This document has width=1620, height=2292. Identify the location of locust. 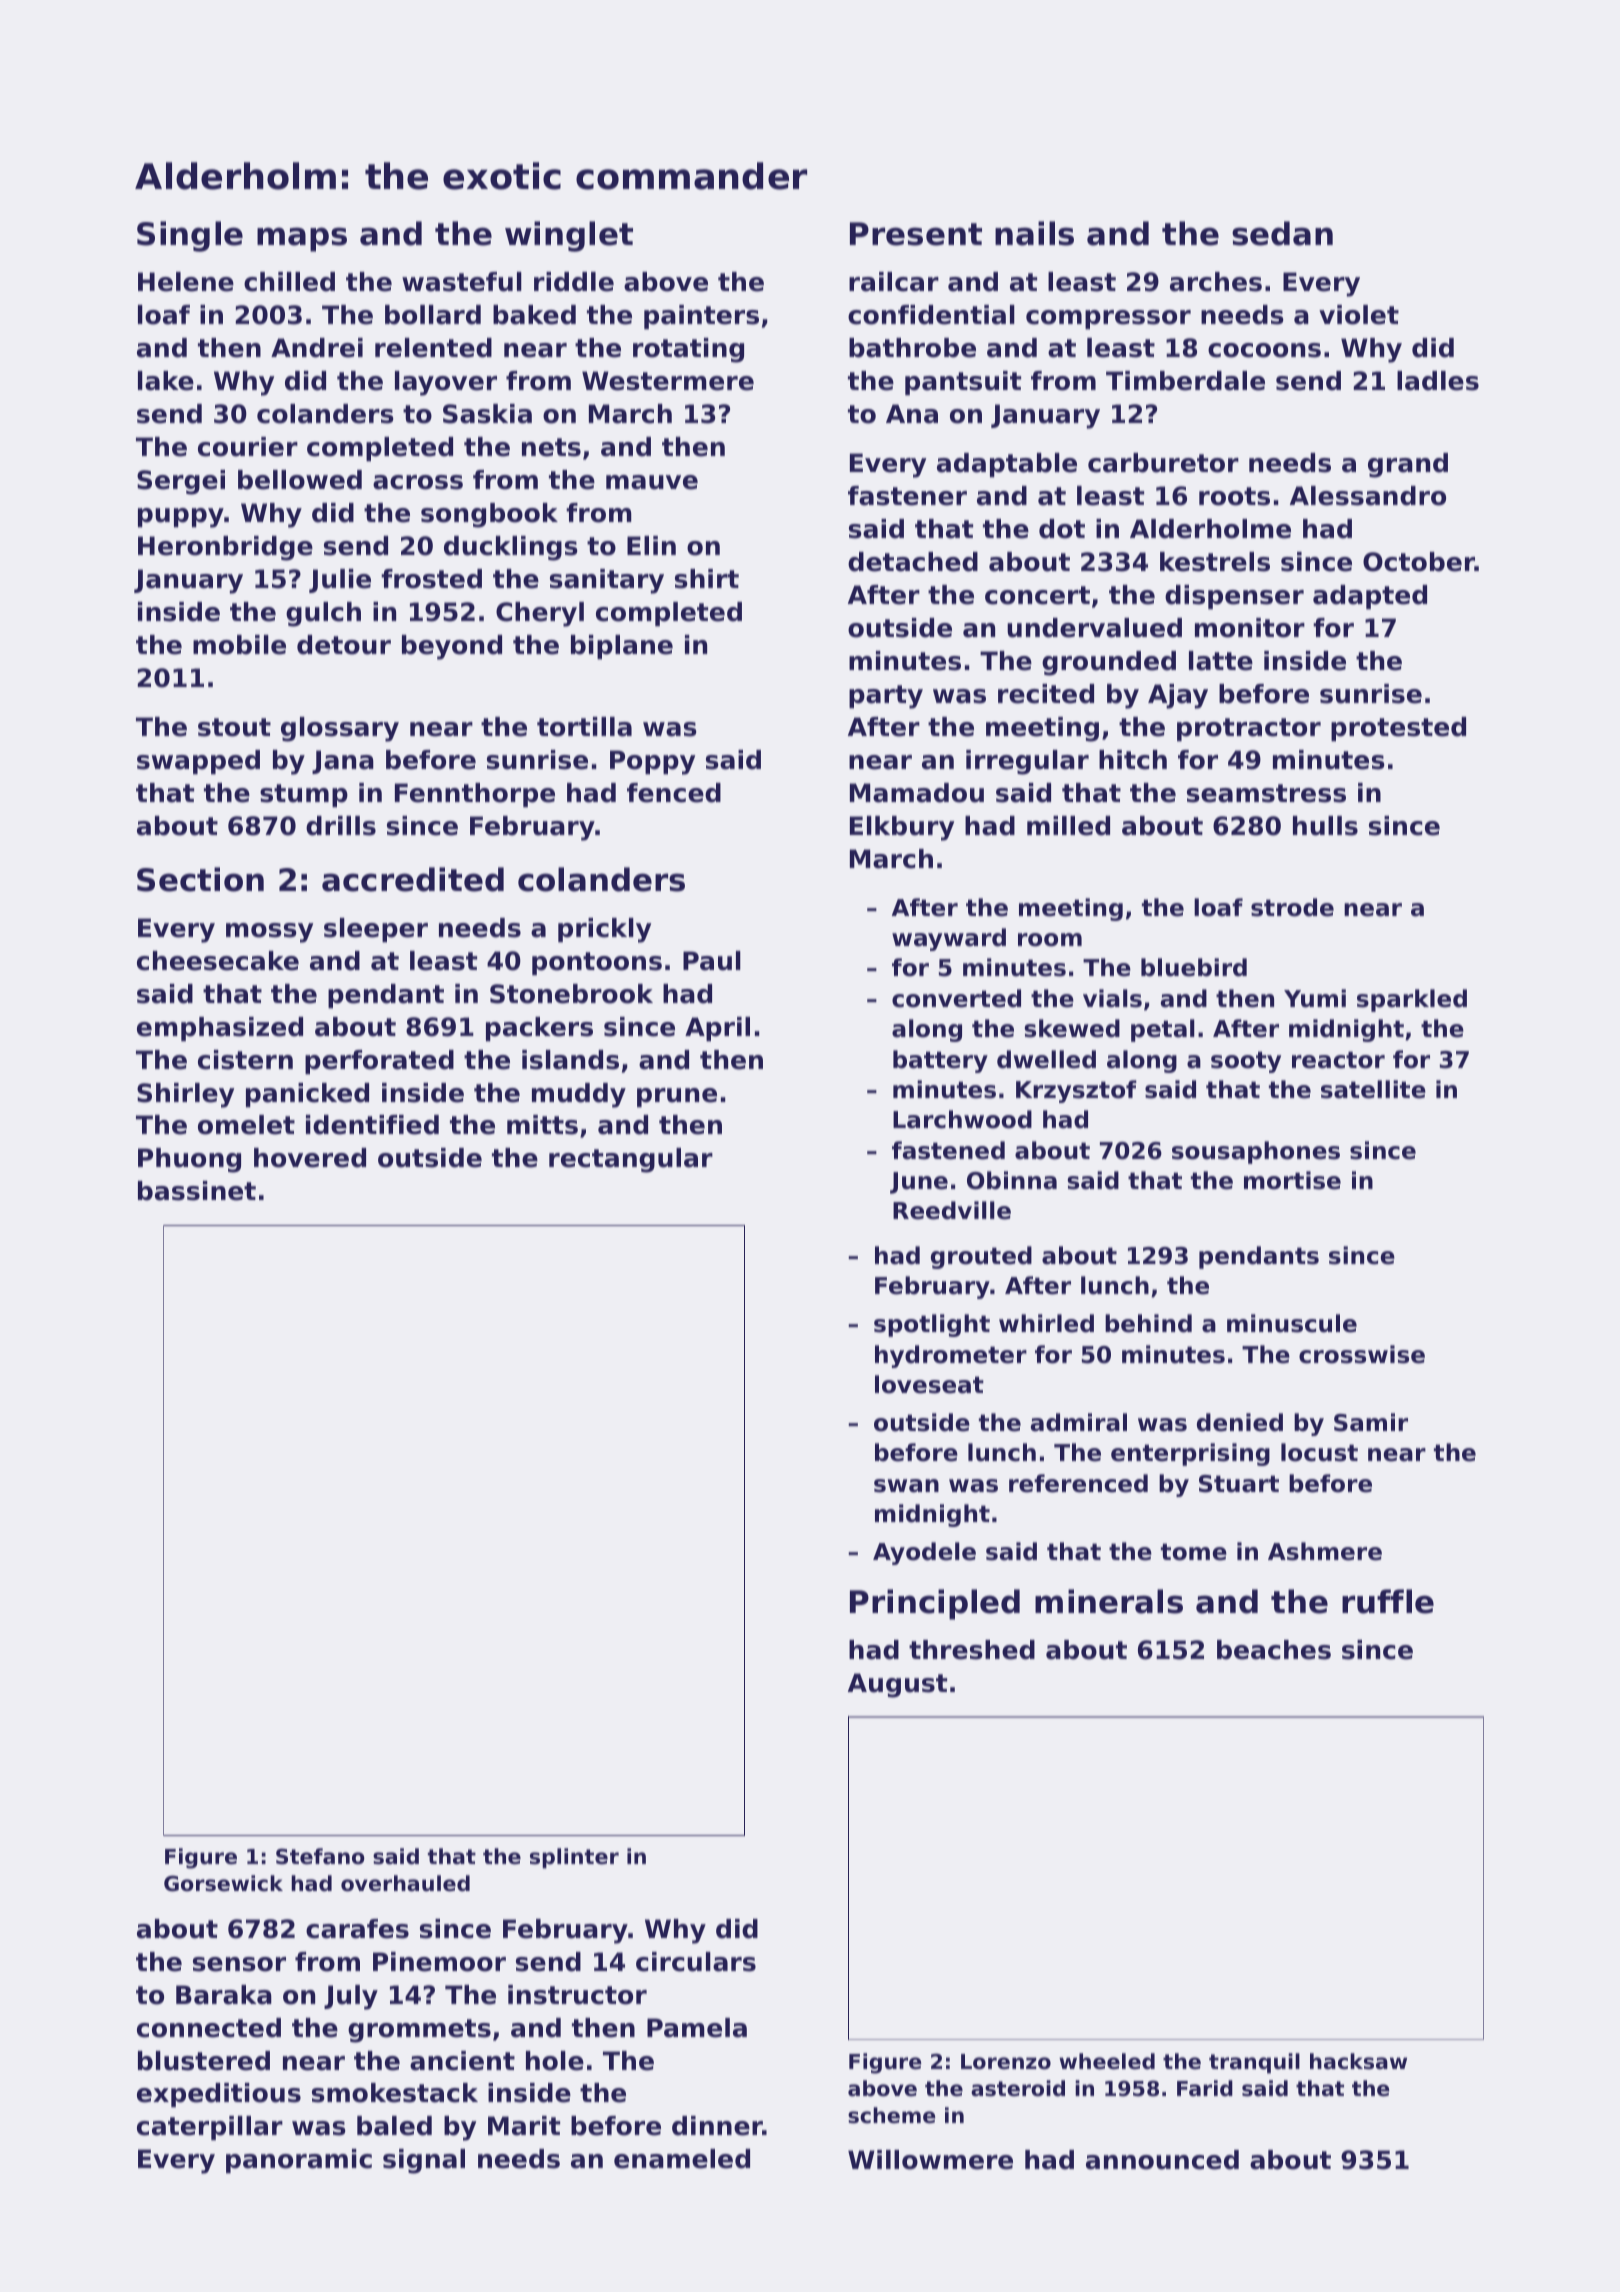
(1319, 1452).
